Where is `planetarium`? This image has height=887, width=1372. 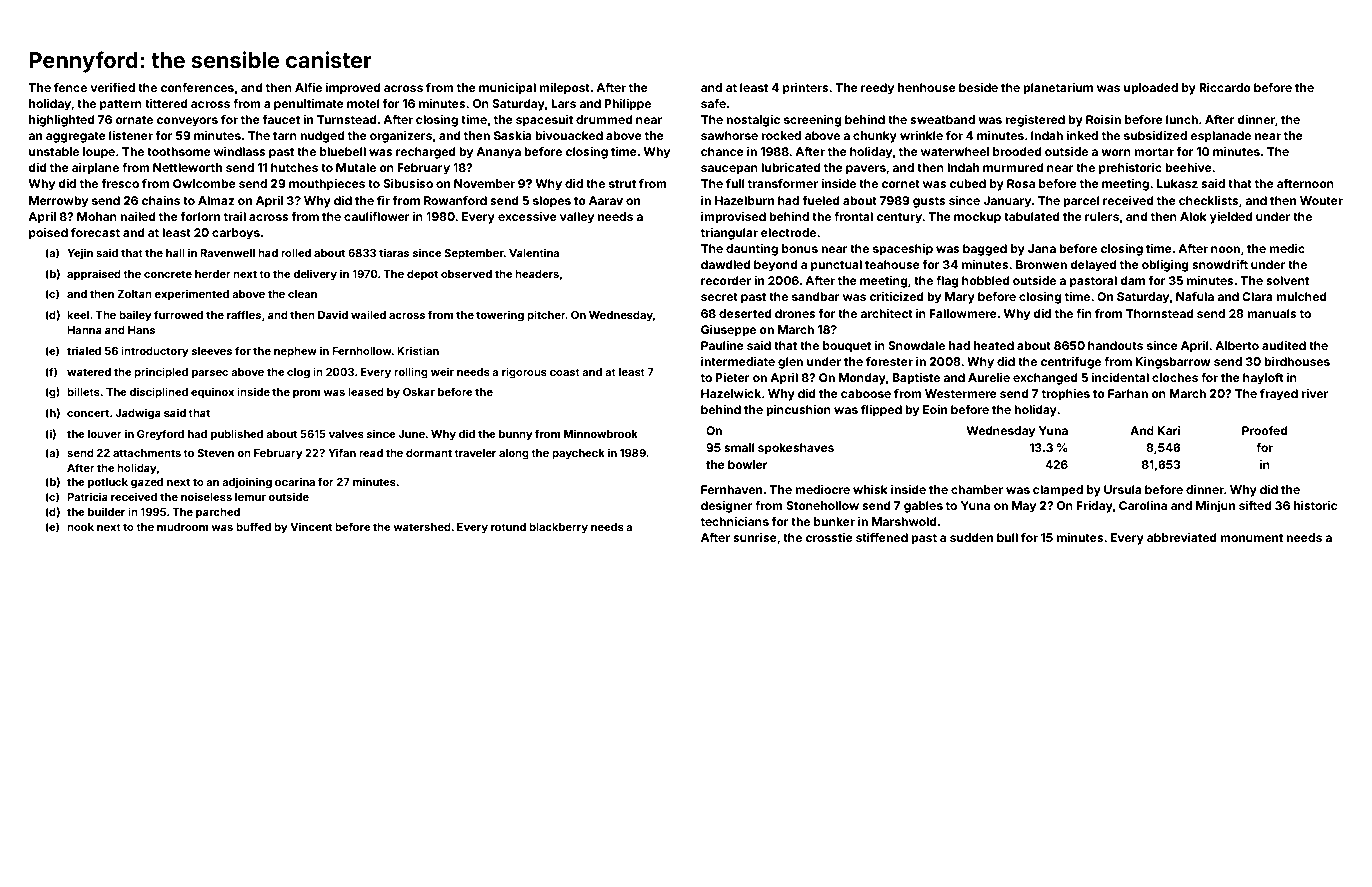
planetarium is located at coordinates (1058, 89).
